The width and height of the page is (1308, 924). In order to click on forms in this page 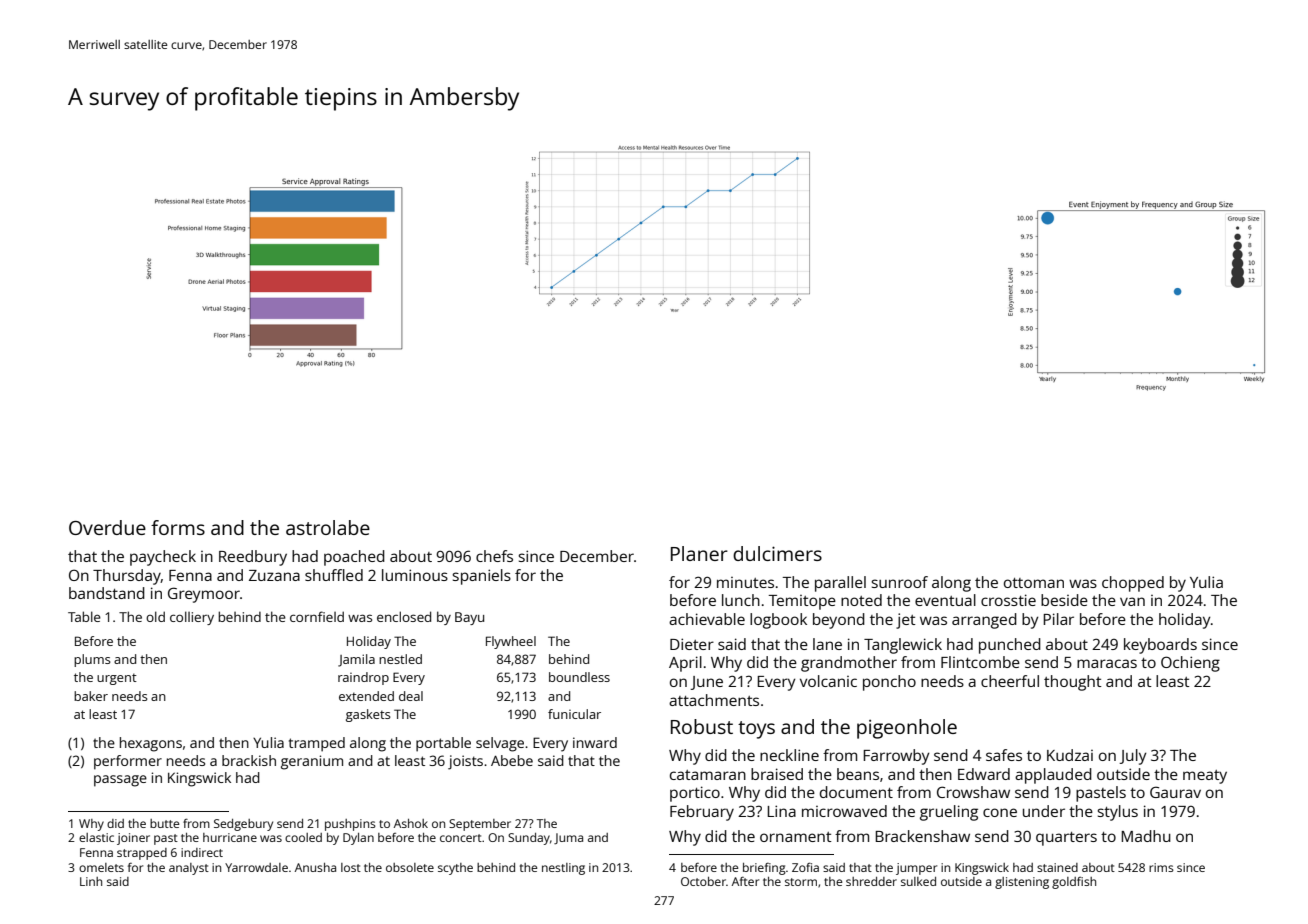, I will do `click(178, 527)`.
